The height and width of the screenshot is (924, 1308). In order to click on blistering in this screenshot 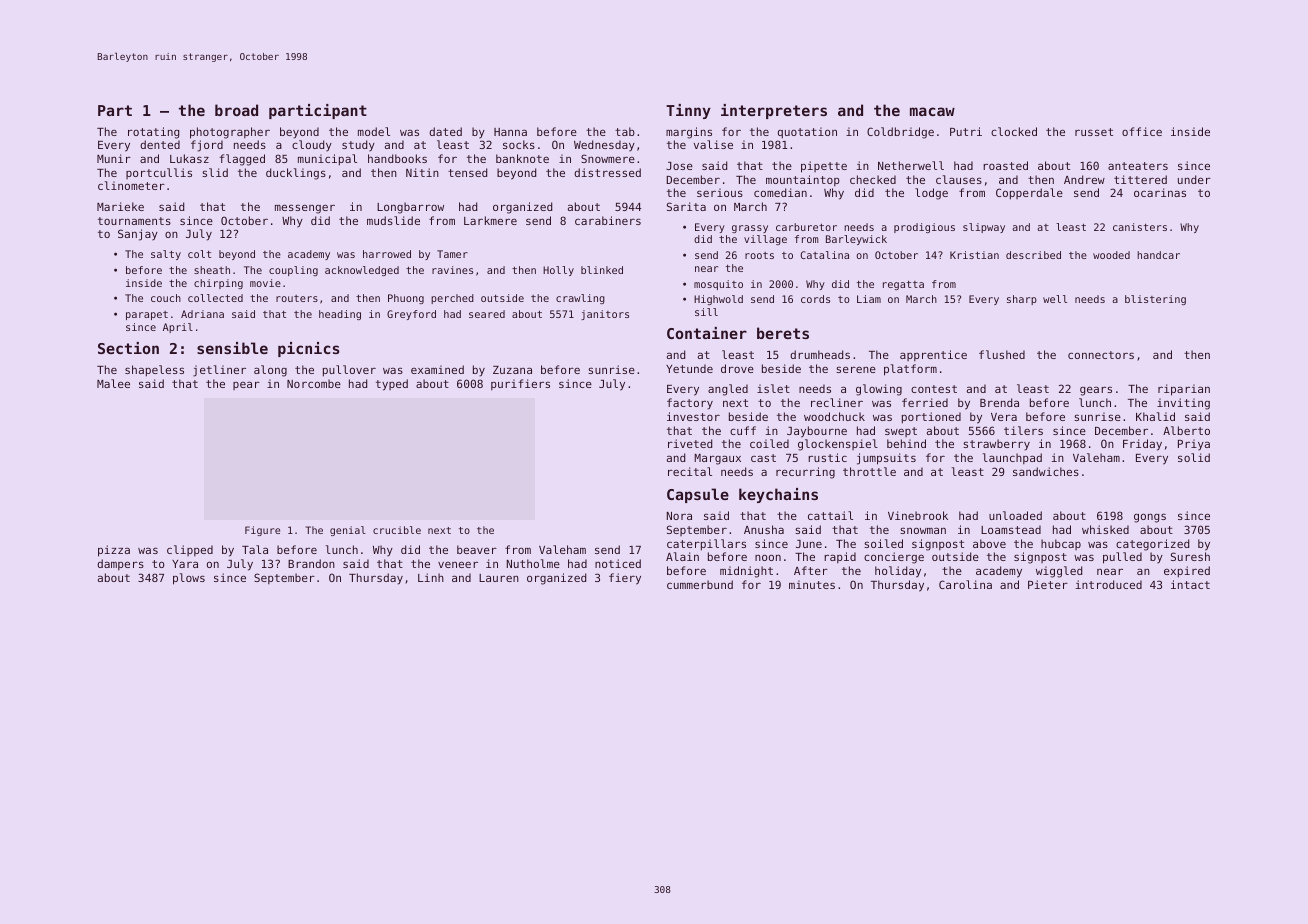, I will do `click(1155, 300)`.
